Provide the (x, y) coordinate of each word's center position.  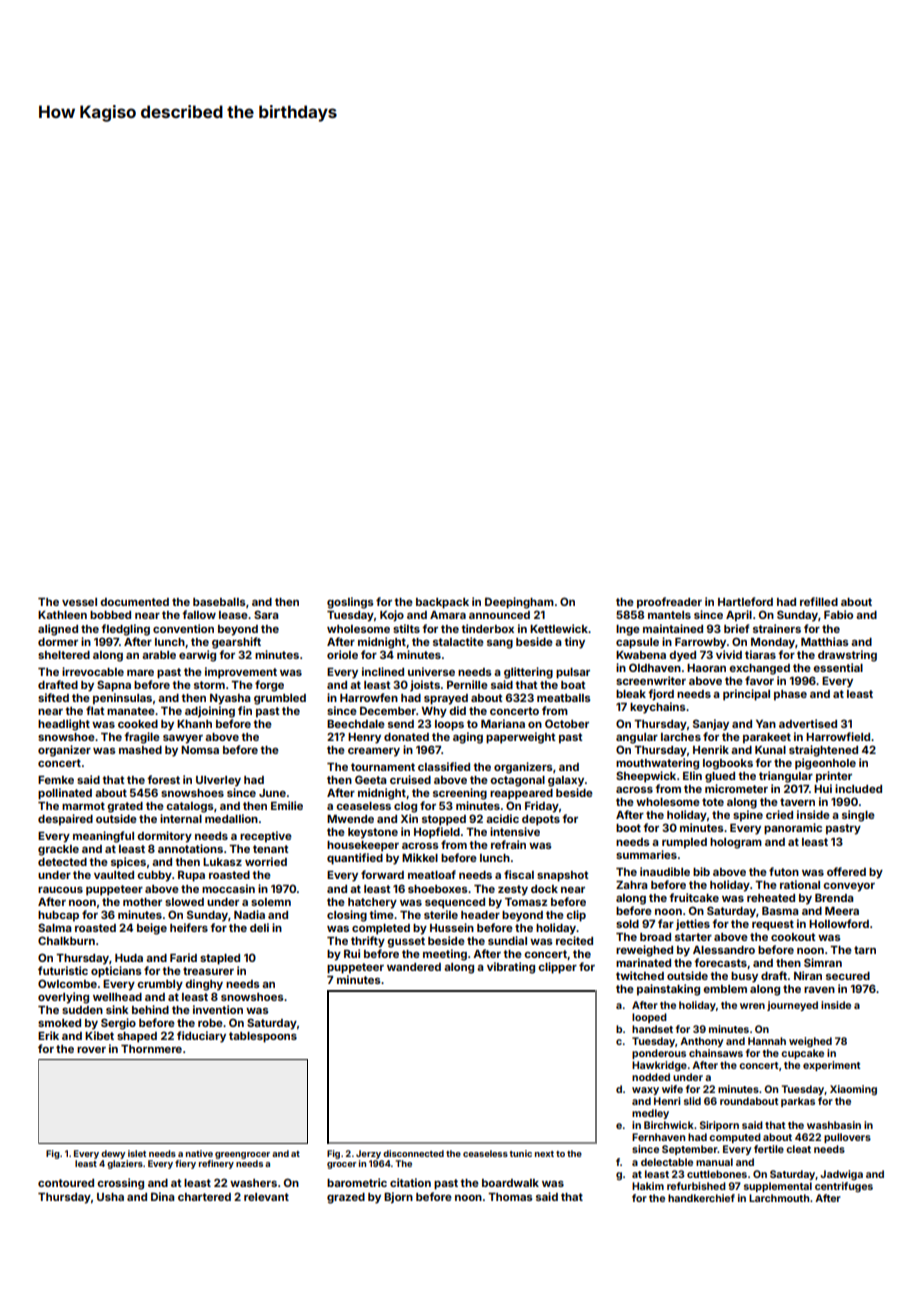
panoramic (793, 829)
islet (137, 1153)
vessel (79, 602)
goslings (350, 603)
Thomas (510, 1197)
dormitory (164, 837)
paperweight (521, 738)
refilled (819, 601)
